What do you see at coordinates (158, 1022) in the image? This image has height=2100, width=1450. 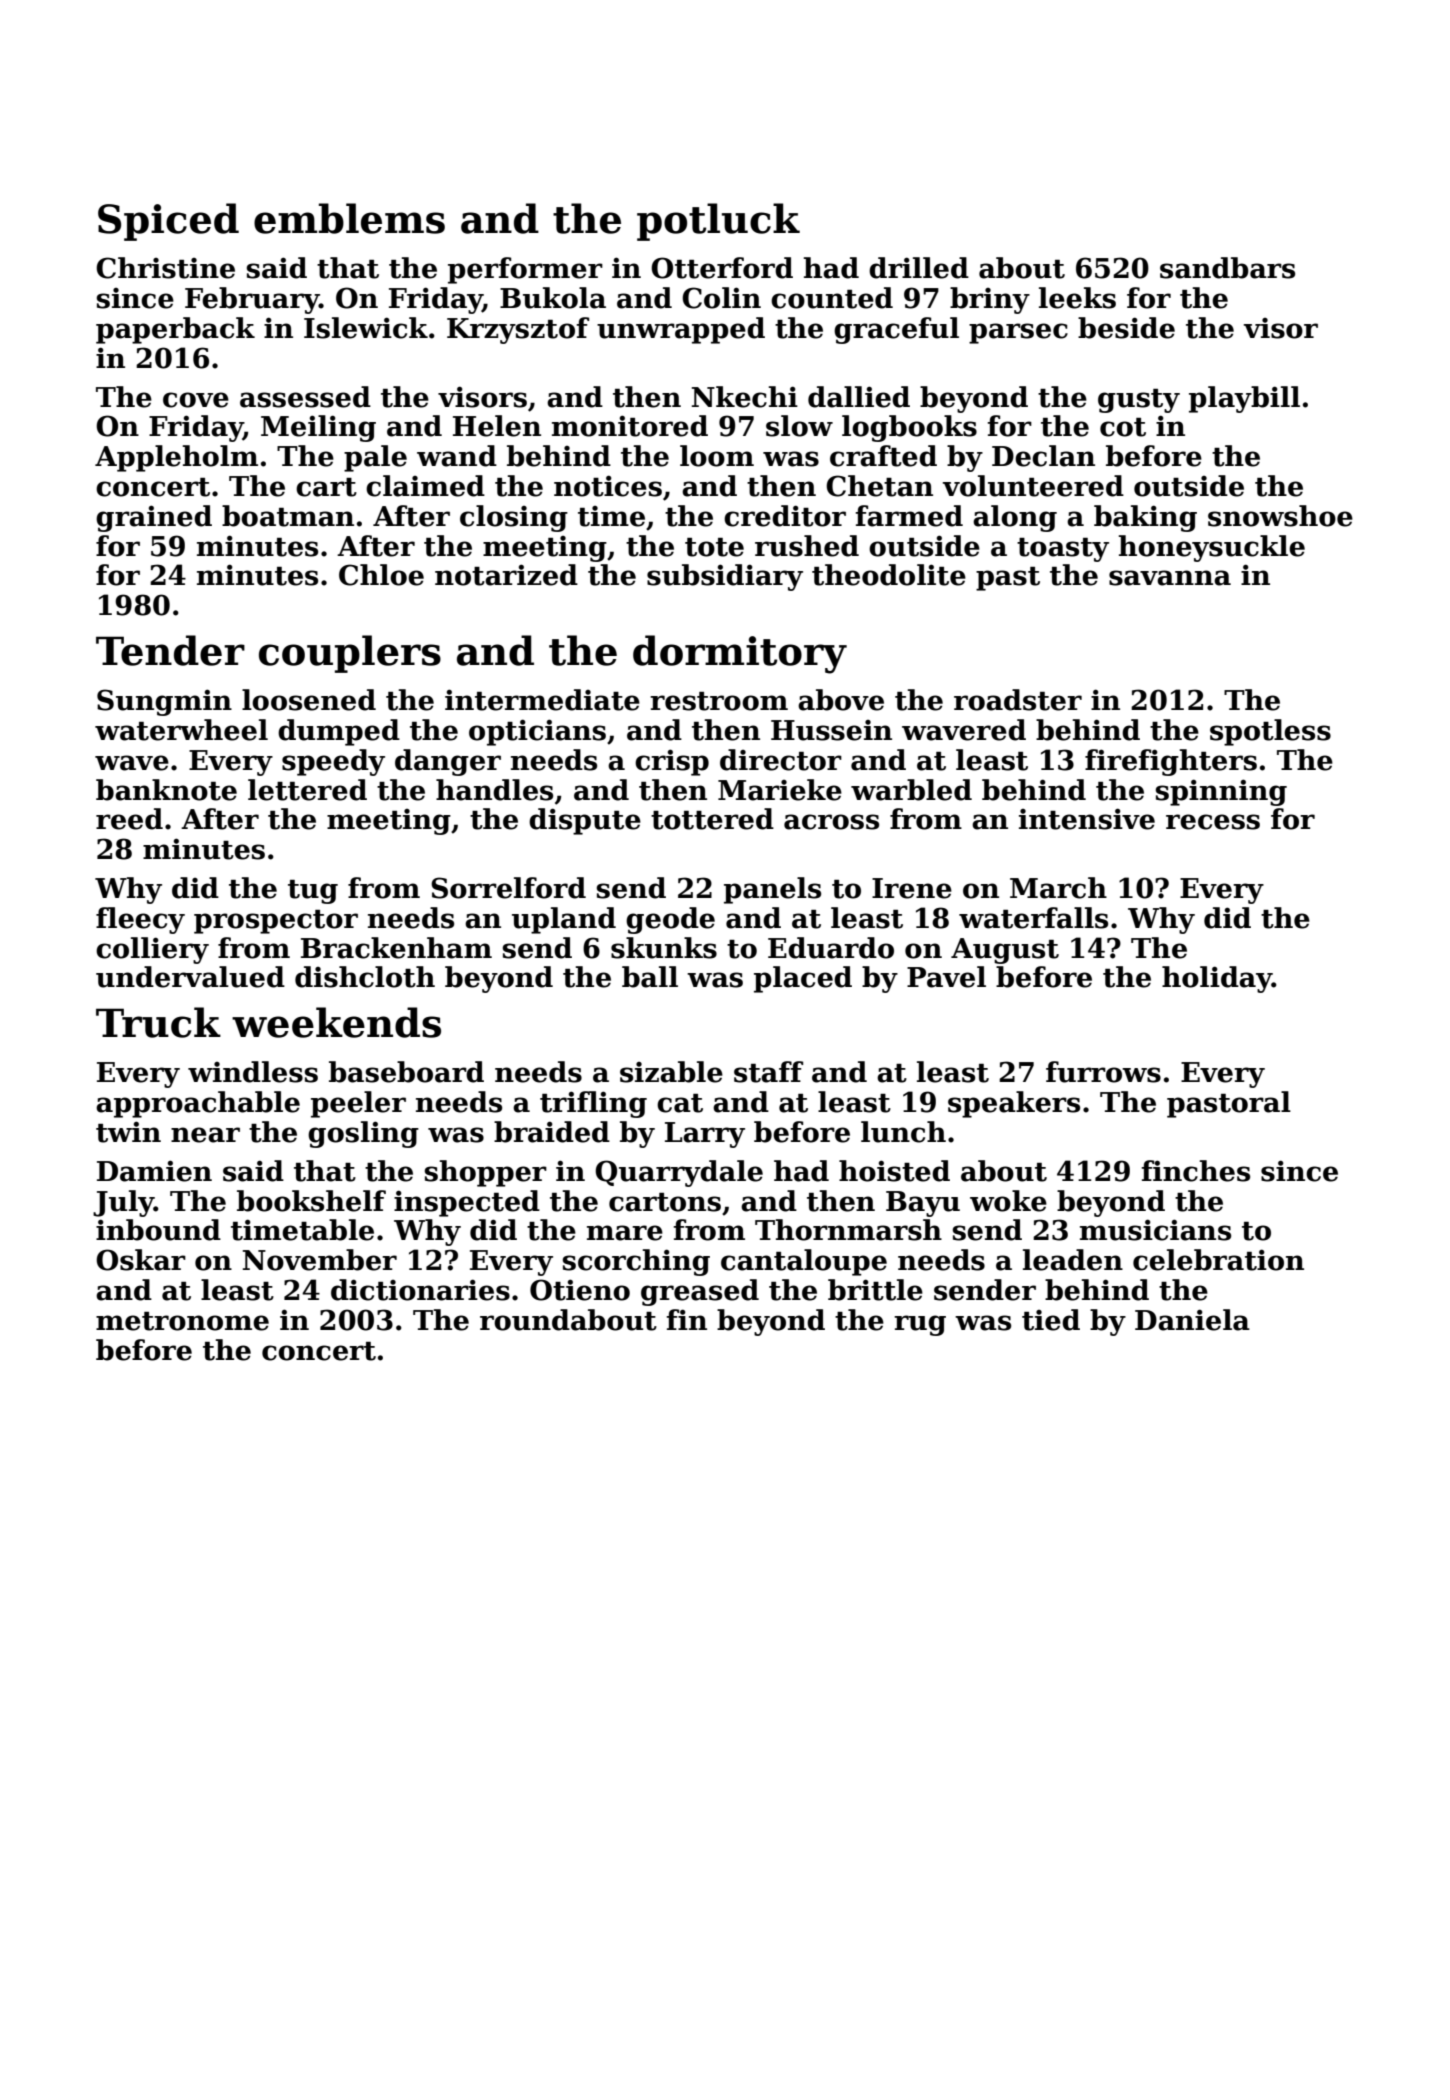 I see `Truck` at bounding box center [158, 1022].
